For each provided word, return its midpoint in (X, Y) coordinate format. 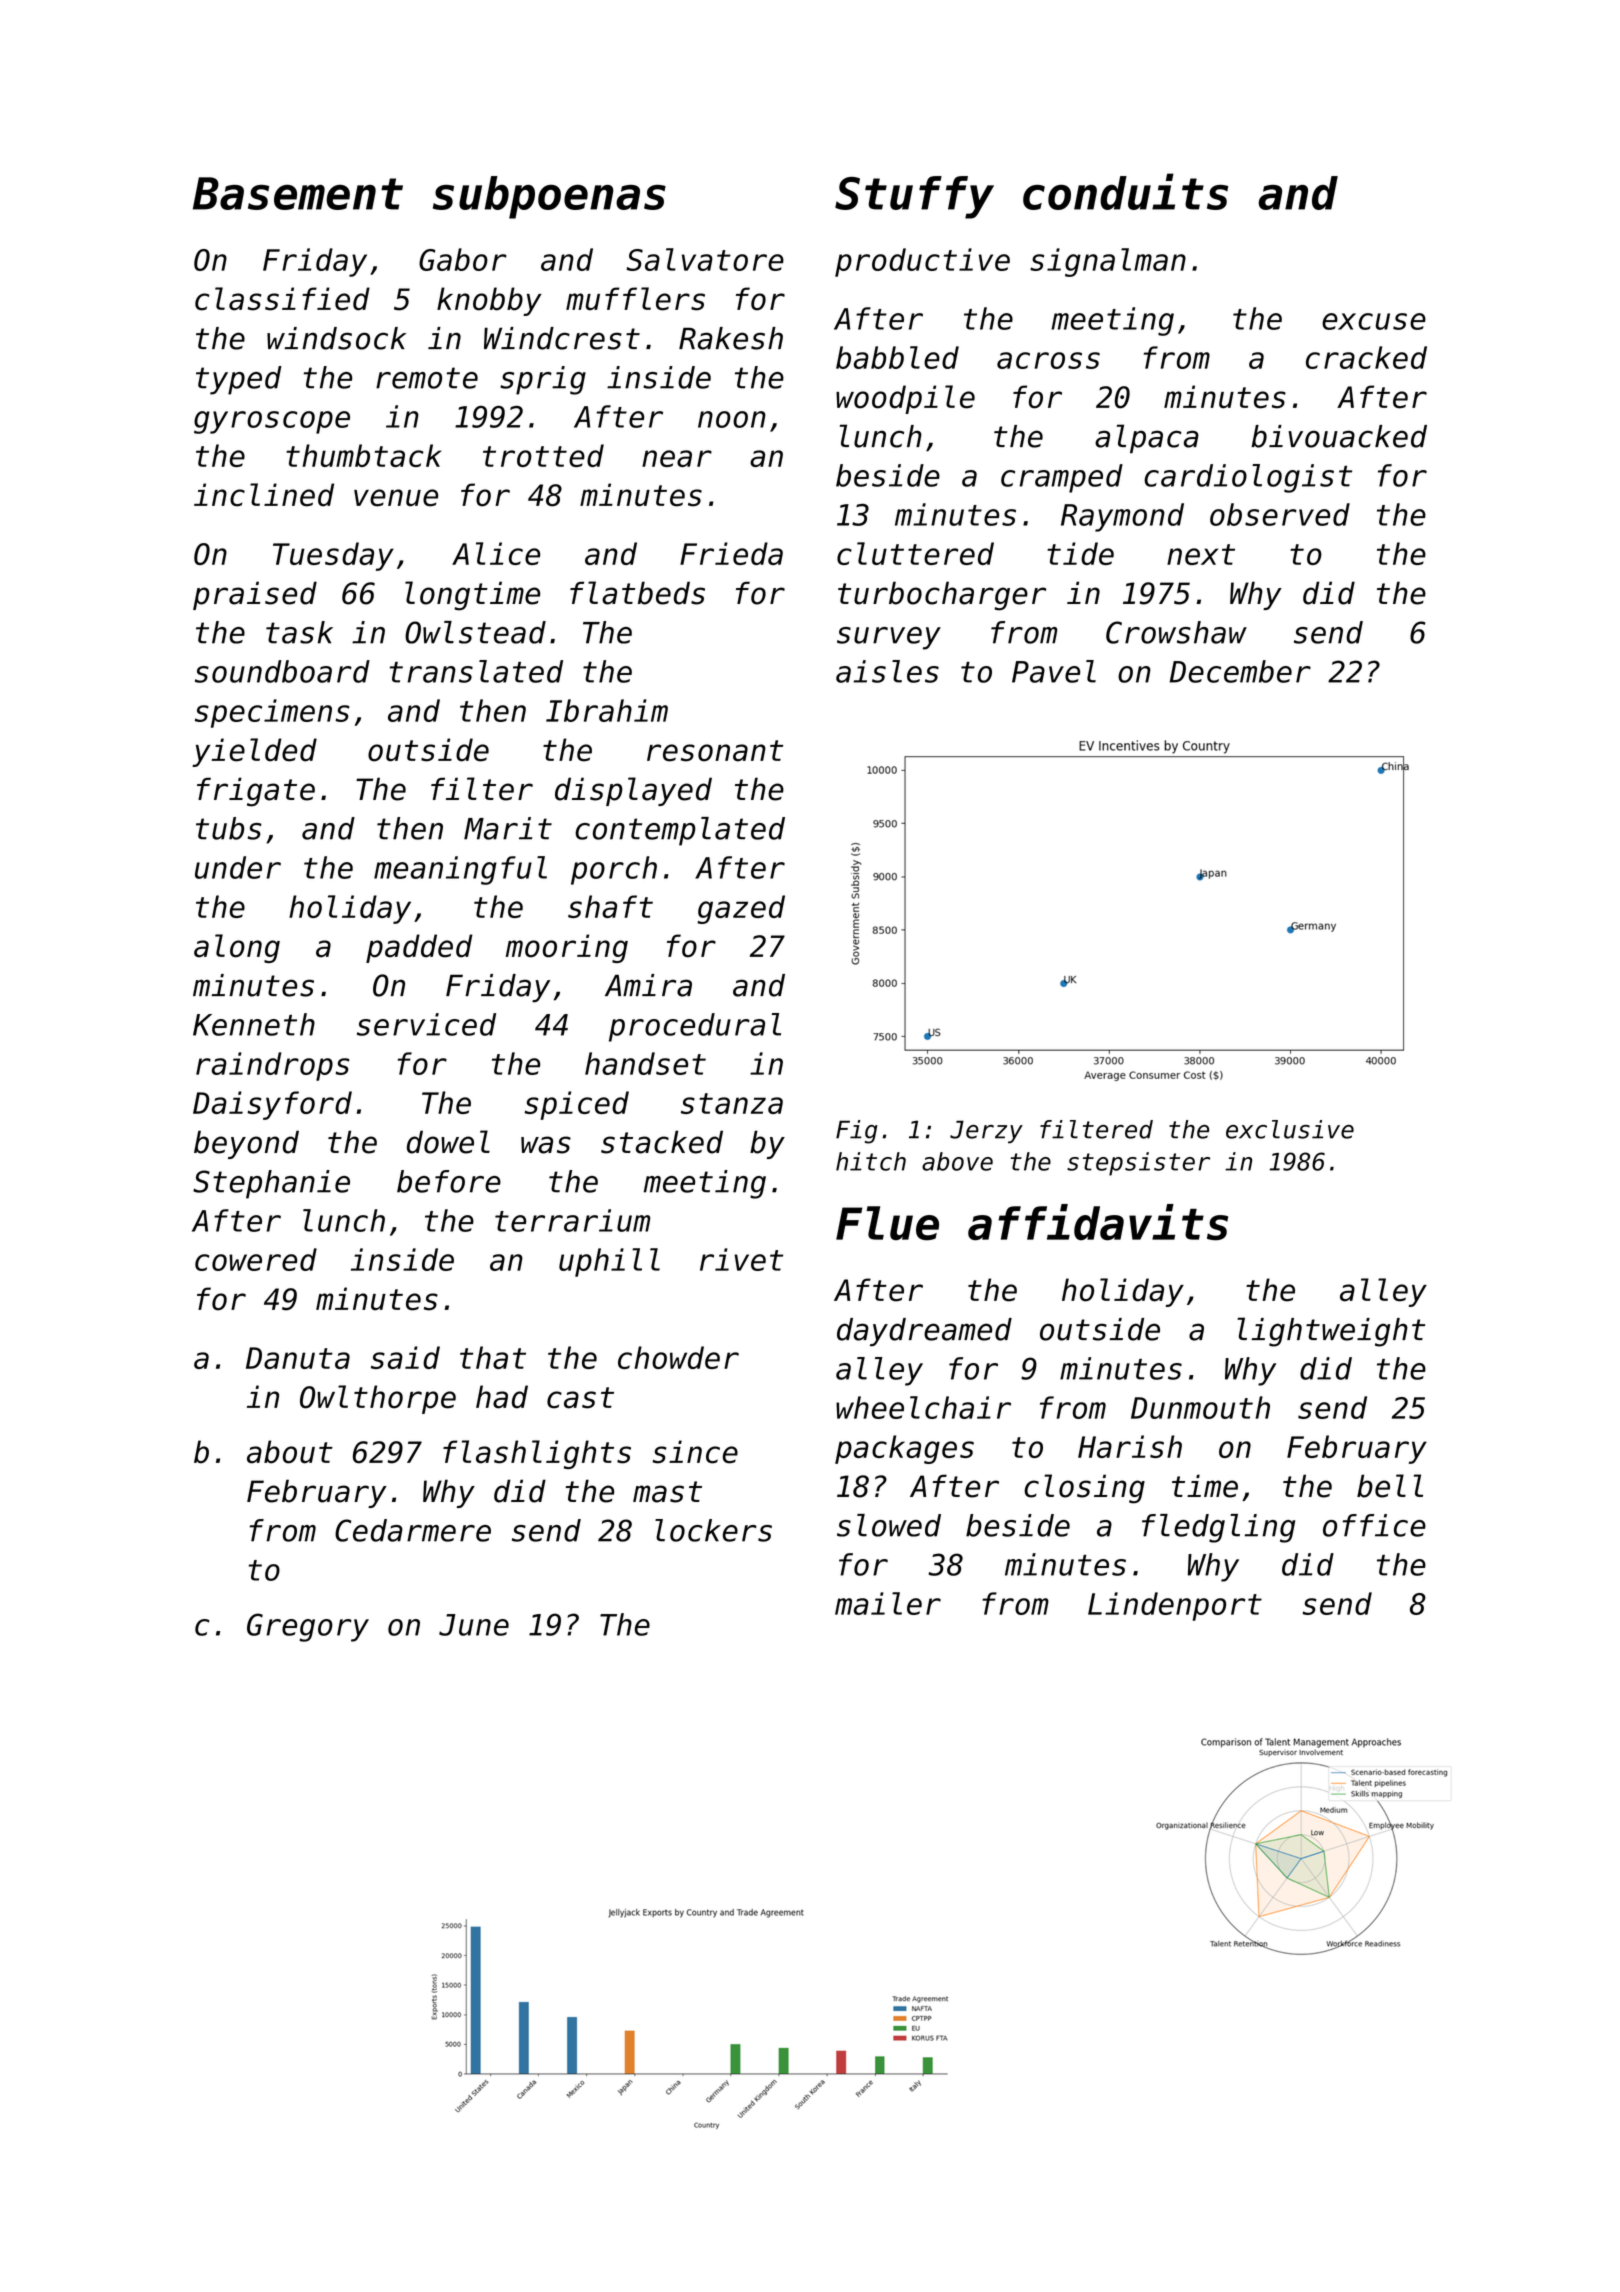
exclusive (1290, 1129)
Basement (298, 193)
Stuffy (914, 197)
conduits (1125, 191)
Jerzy (986, 1132)
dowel (448, 1142)
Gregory (308, 1627)
